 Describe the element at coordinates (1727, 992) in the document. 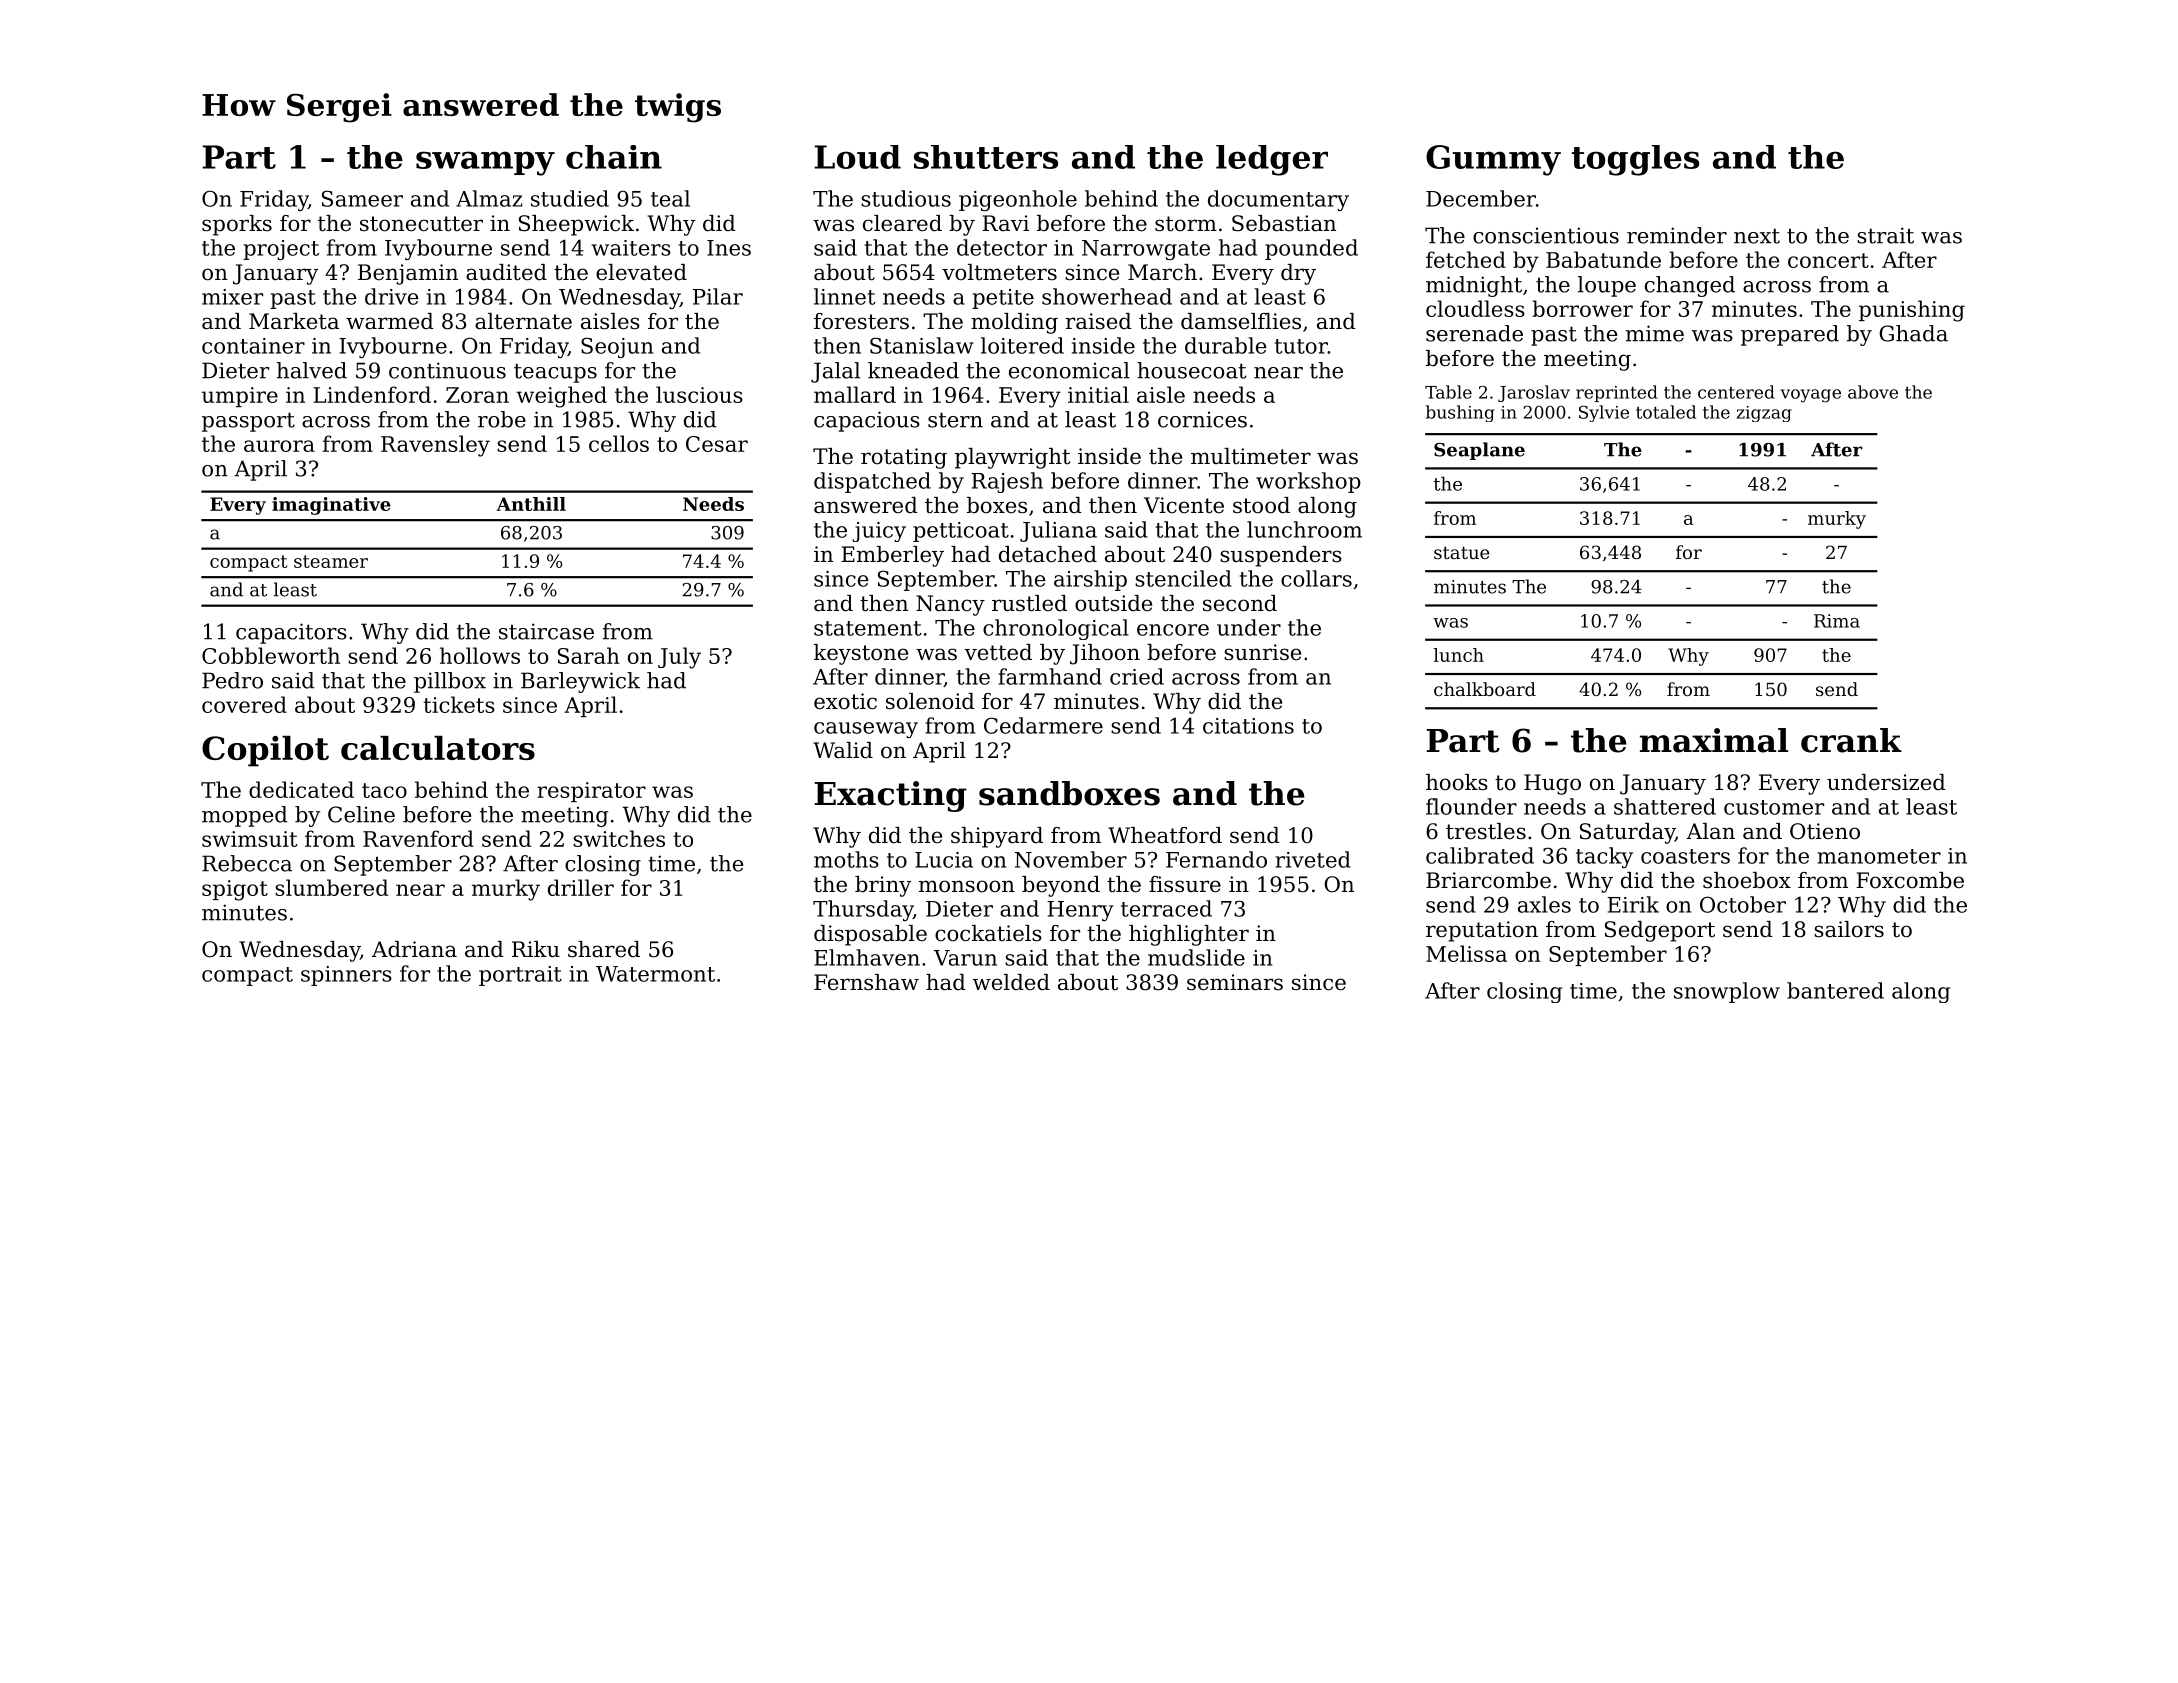

I see `snowplow` at that location.
